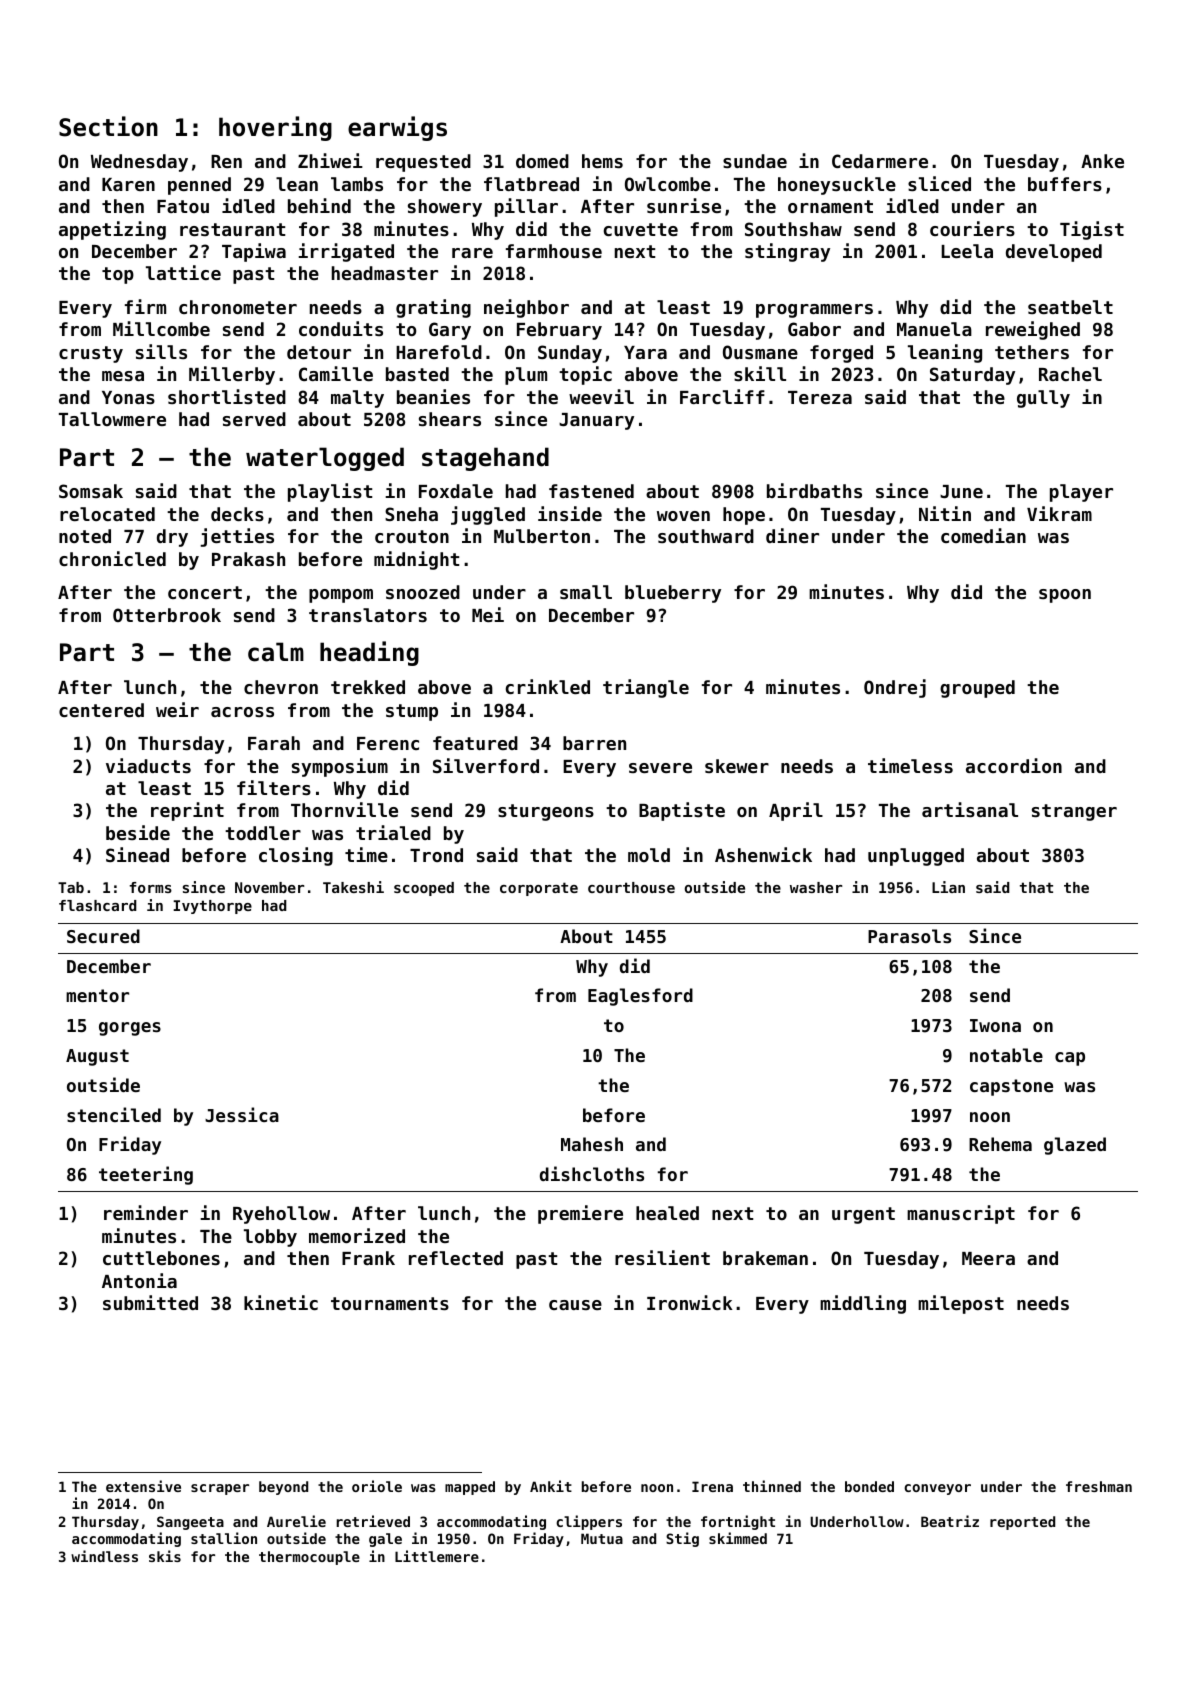  What do you see at coordinates (575, 1305) in the screenshot?
I see `cause` at bounding box center [575, 1305].
